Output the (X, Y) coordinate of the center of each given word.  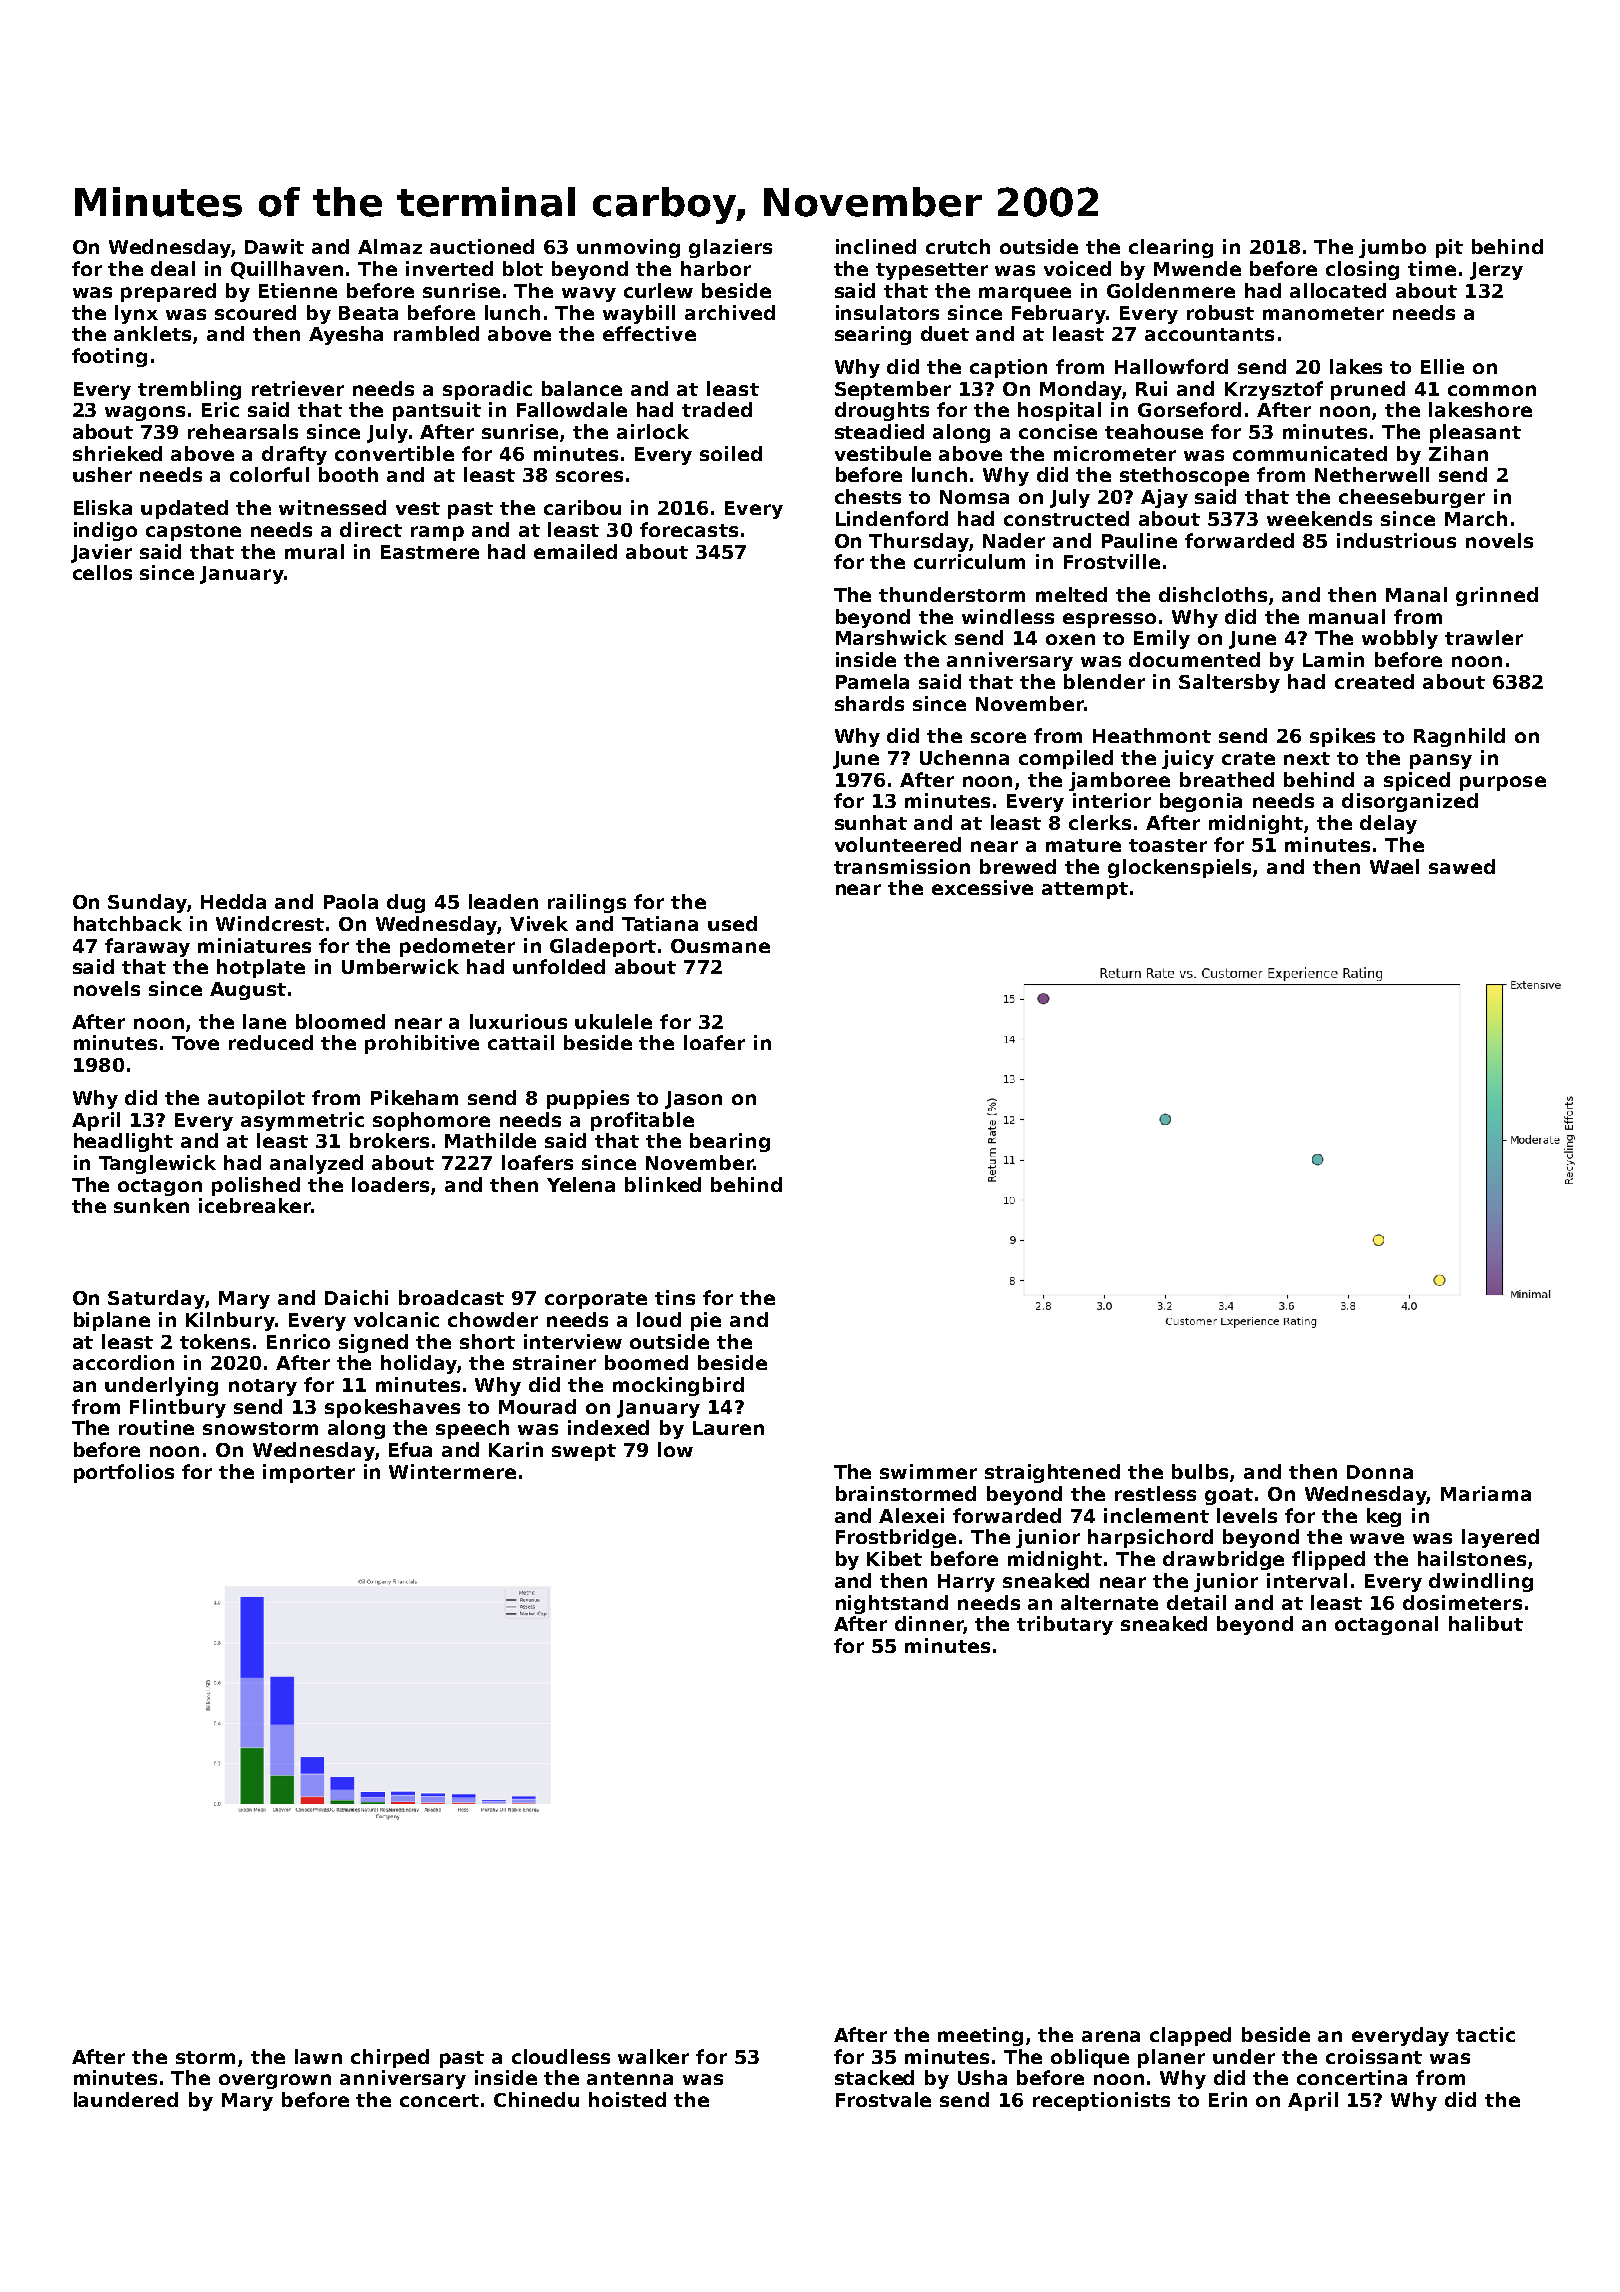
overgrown (275, 2081)
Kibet (894, 1558)
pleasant (1475, 433)
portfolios (124, 1473)
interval (1307, 1580)
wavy (589, 294)
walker (653, 2056)
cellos (102, 572)
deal (173, 268)
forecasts (689, 529)
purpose (1503, 783)
